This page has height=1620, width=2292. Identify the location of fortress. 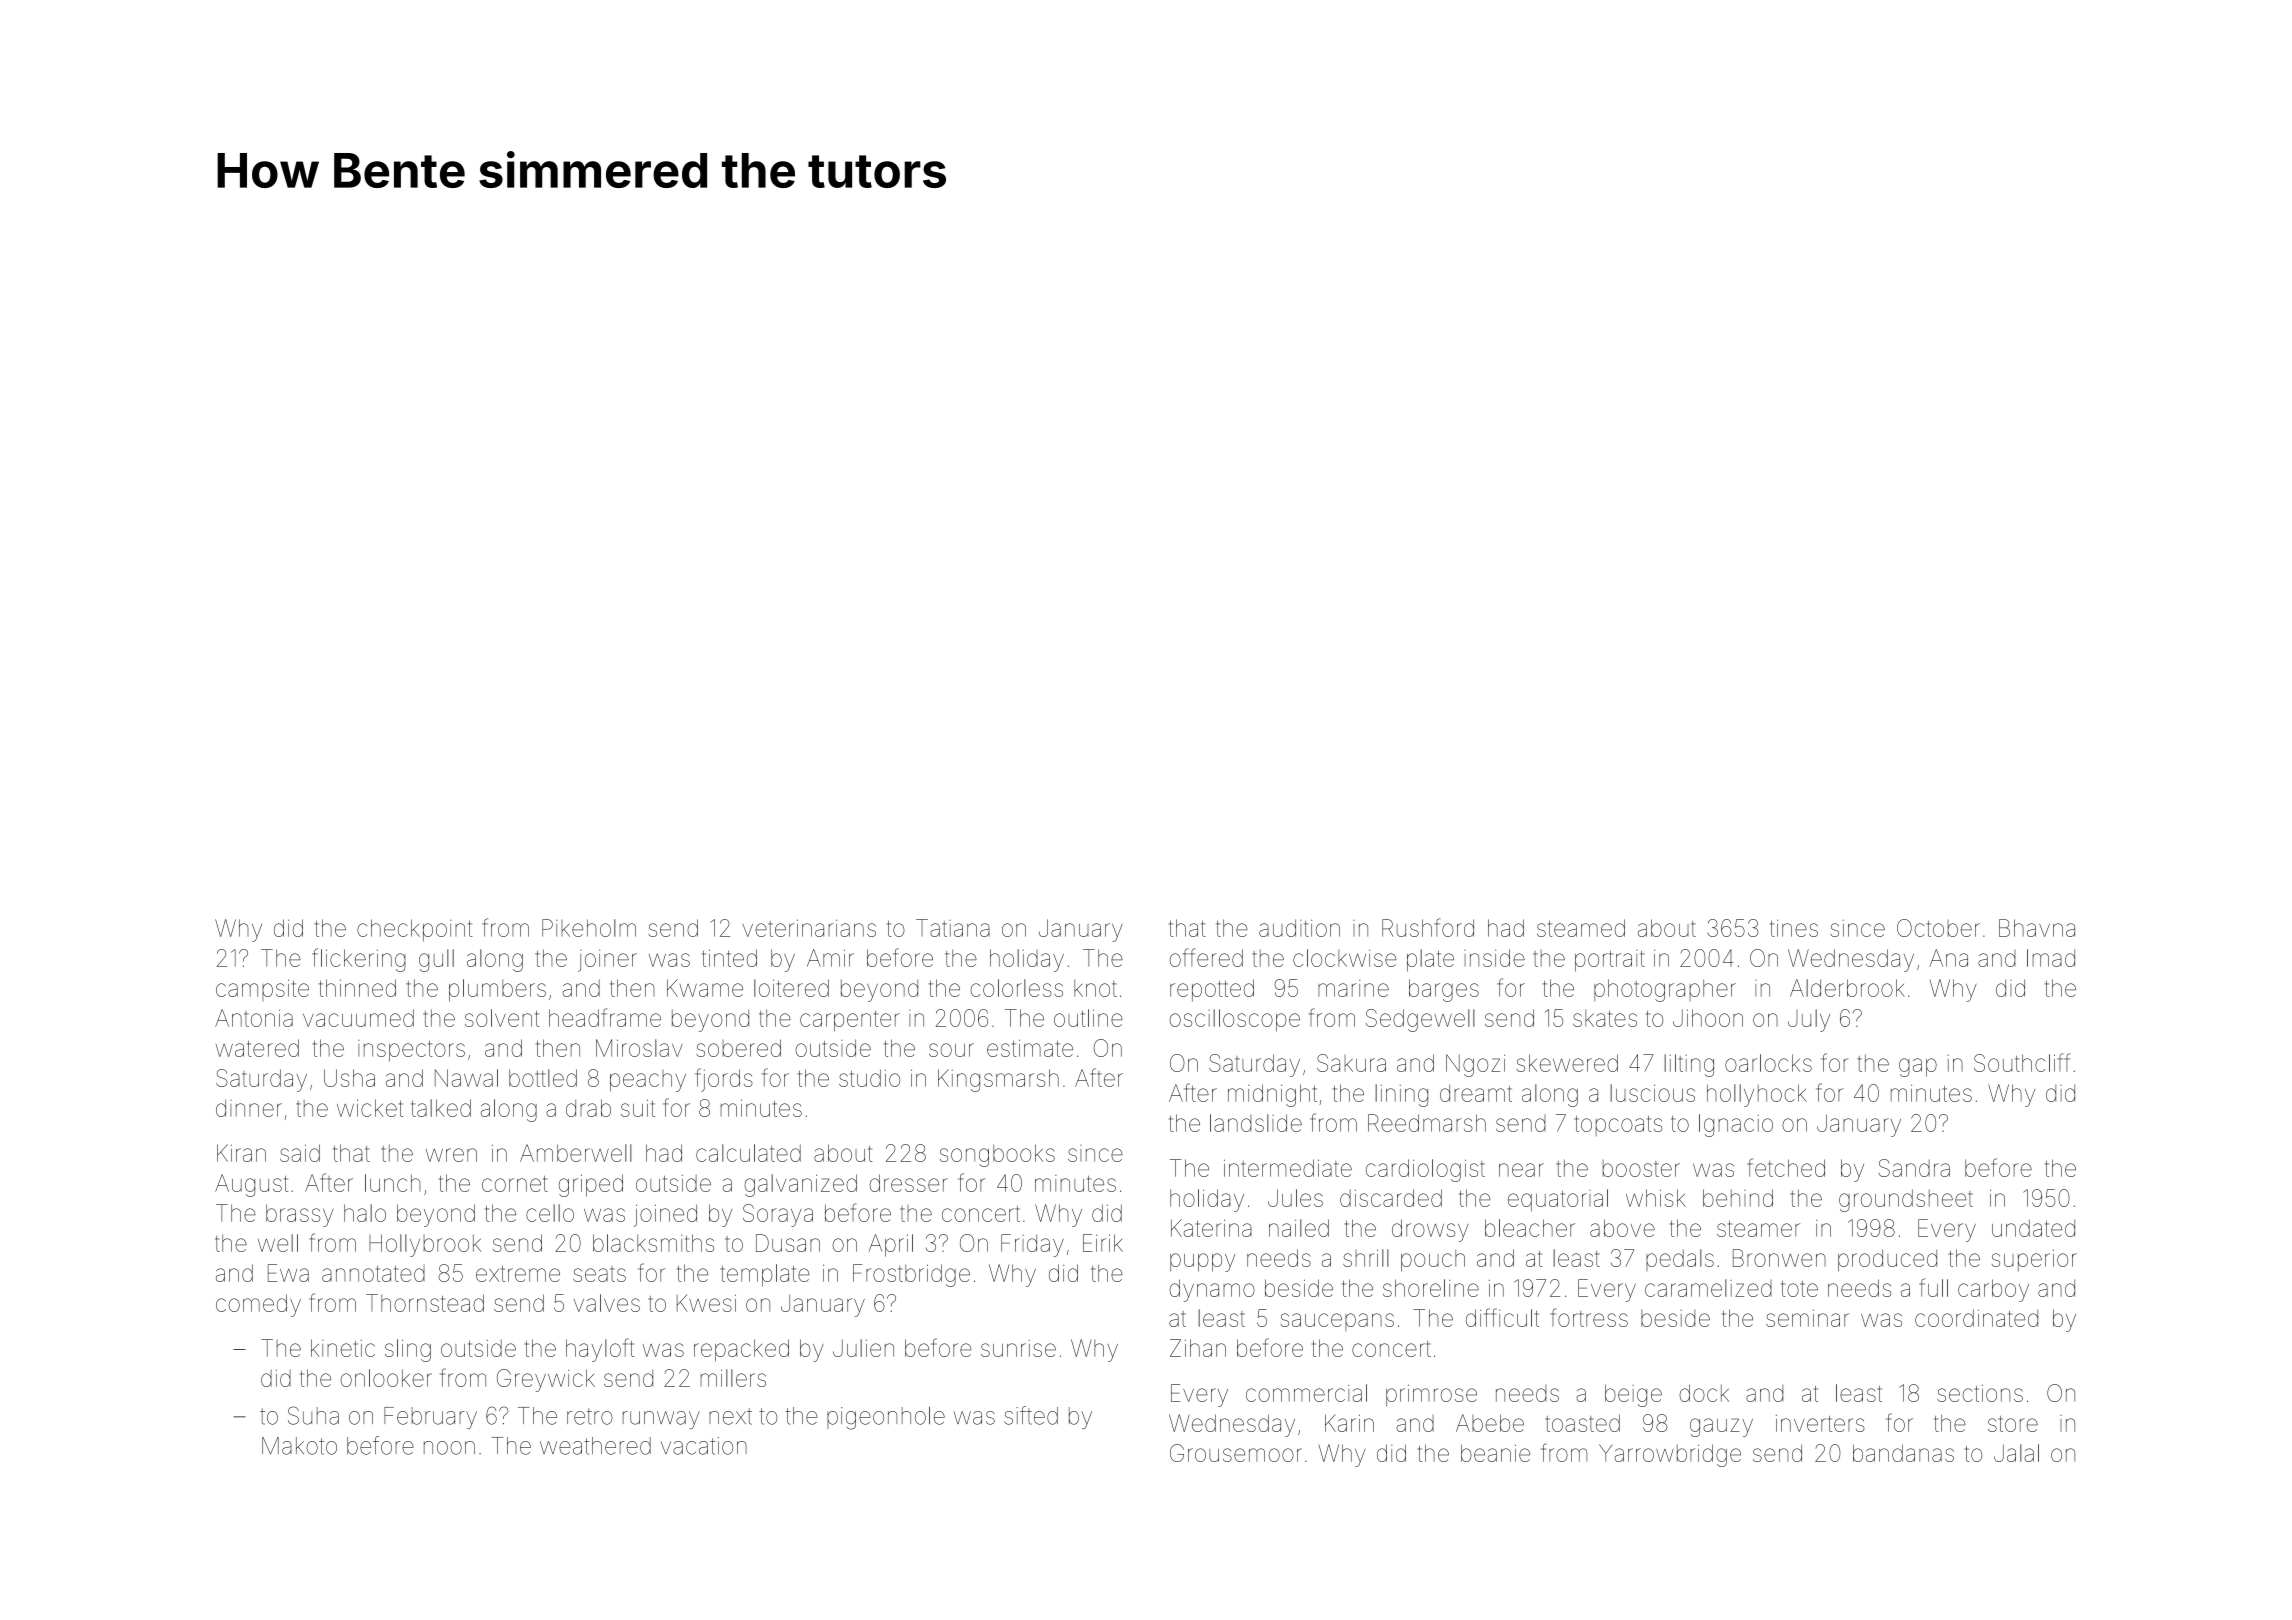
(1589, 1317).
